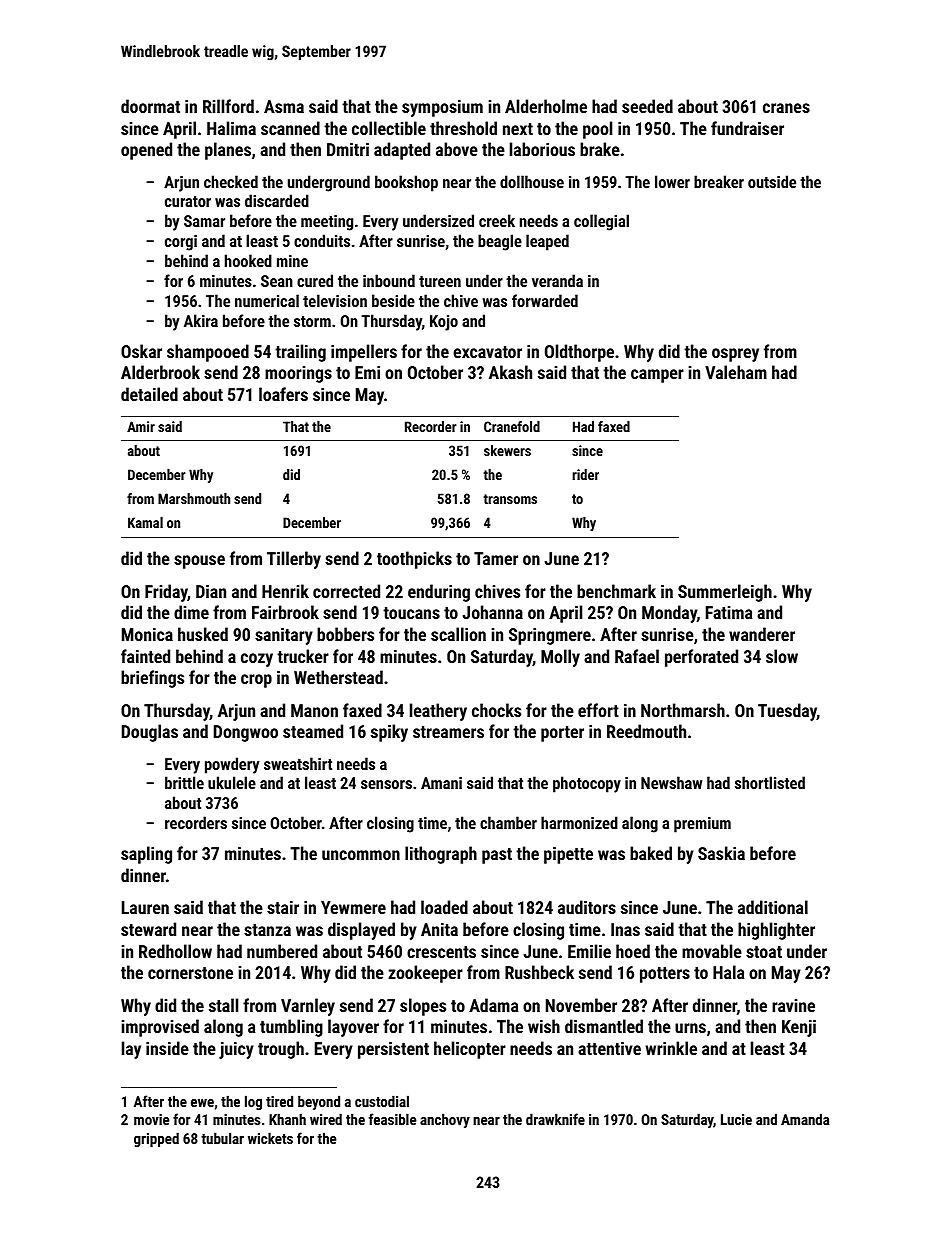 The height and width of the document is (1233, 952). I want to click on Varnley, so click(308, 1007).
